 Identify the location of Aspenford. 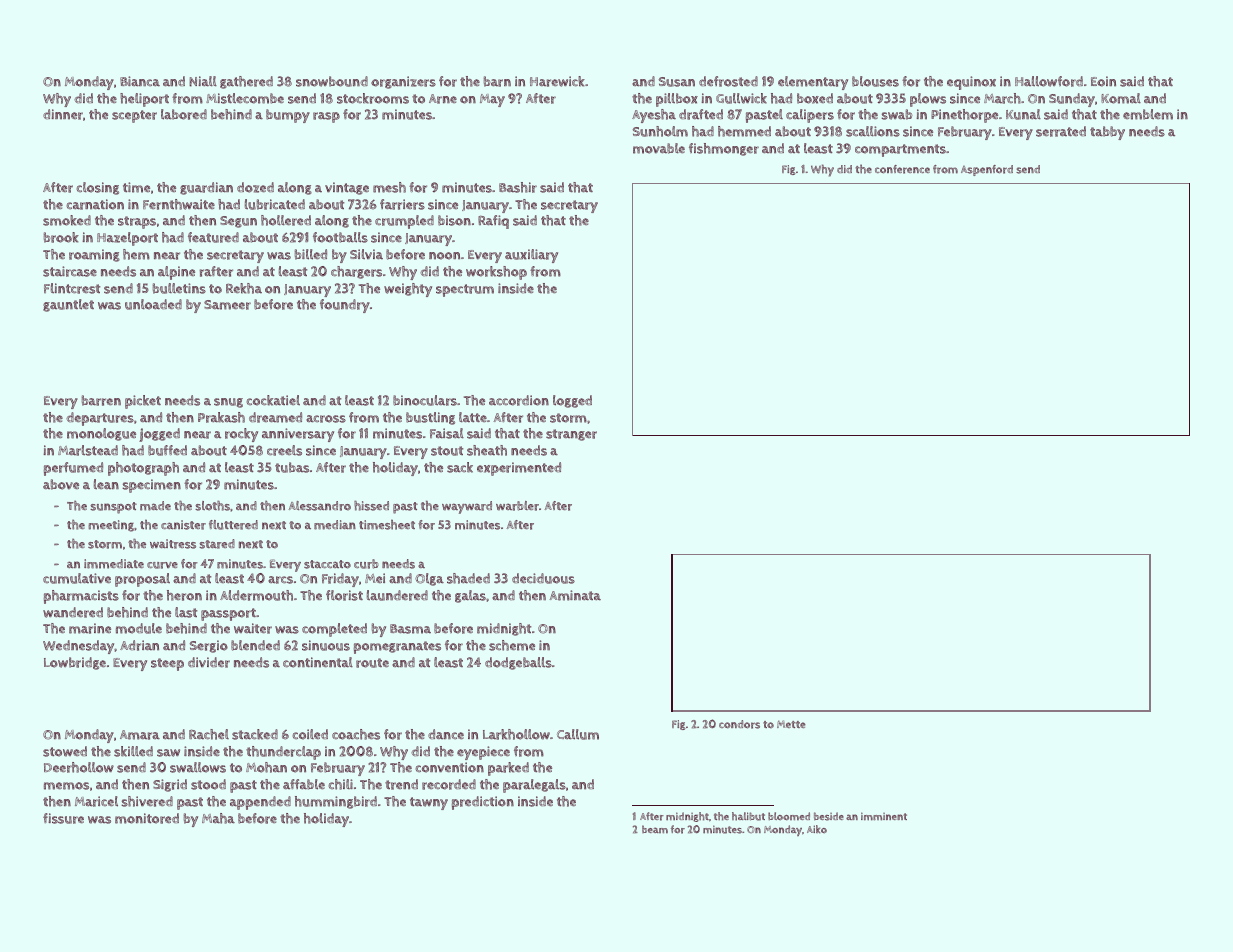
(987, 170).
